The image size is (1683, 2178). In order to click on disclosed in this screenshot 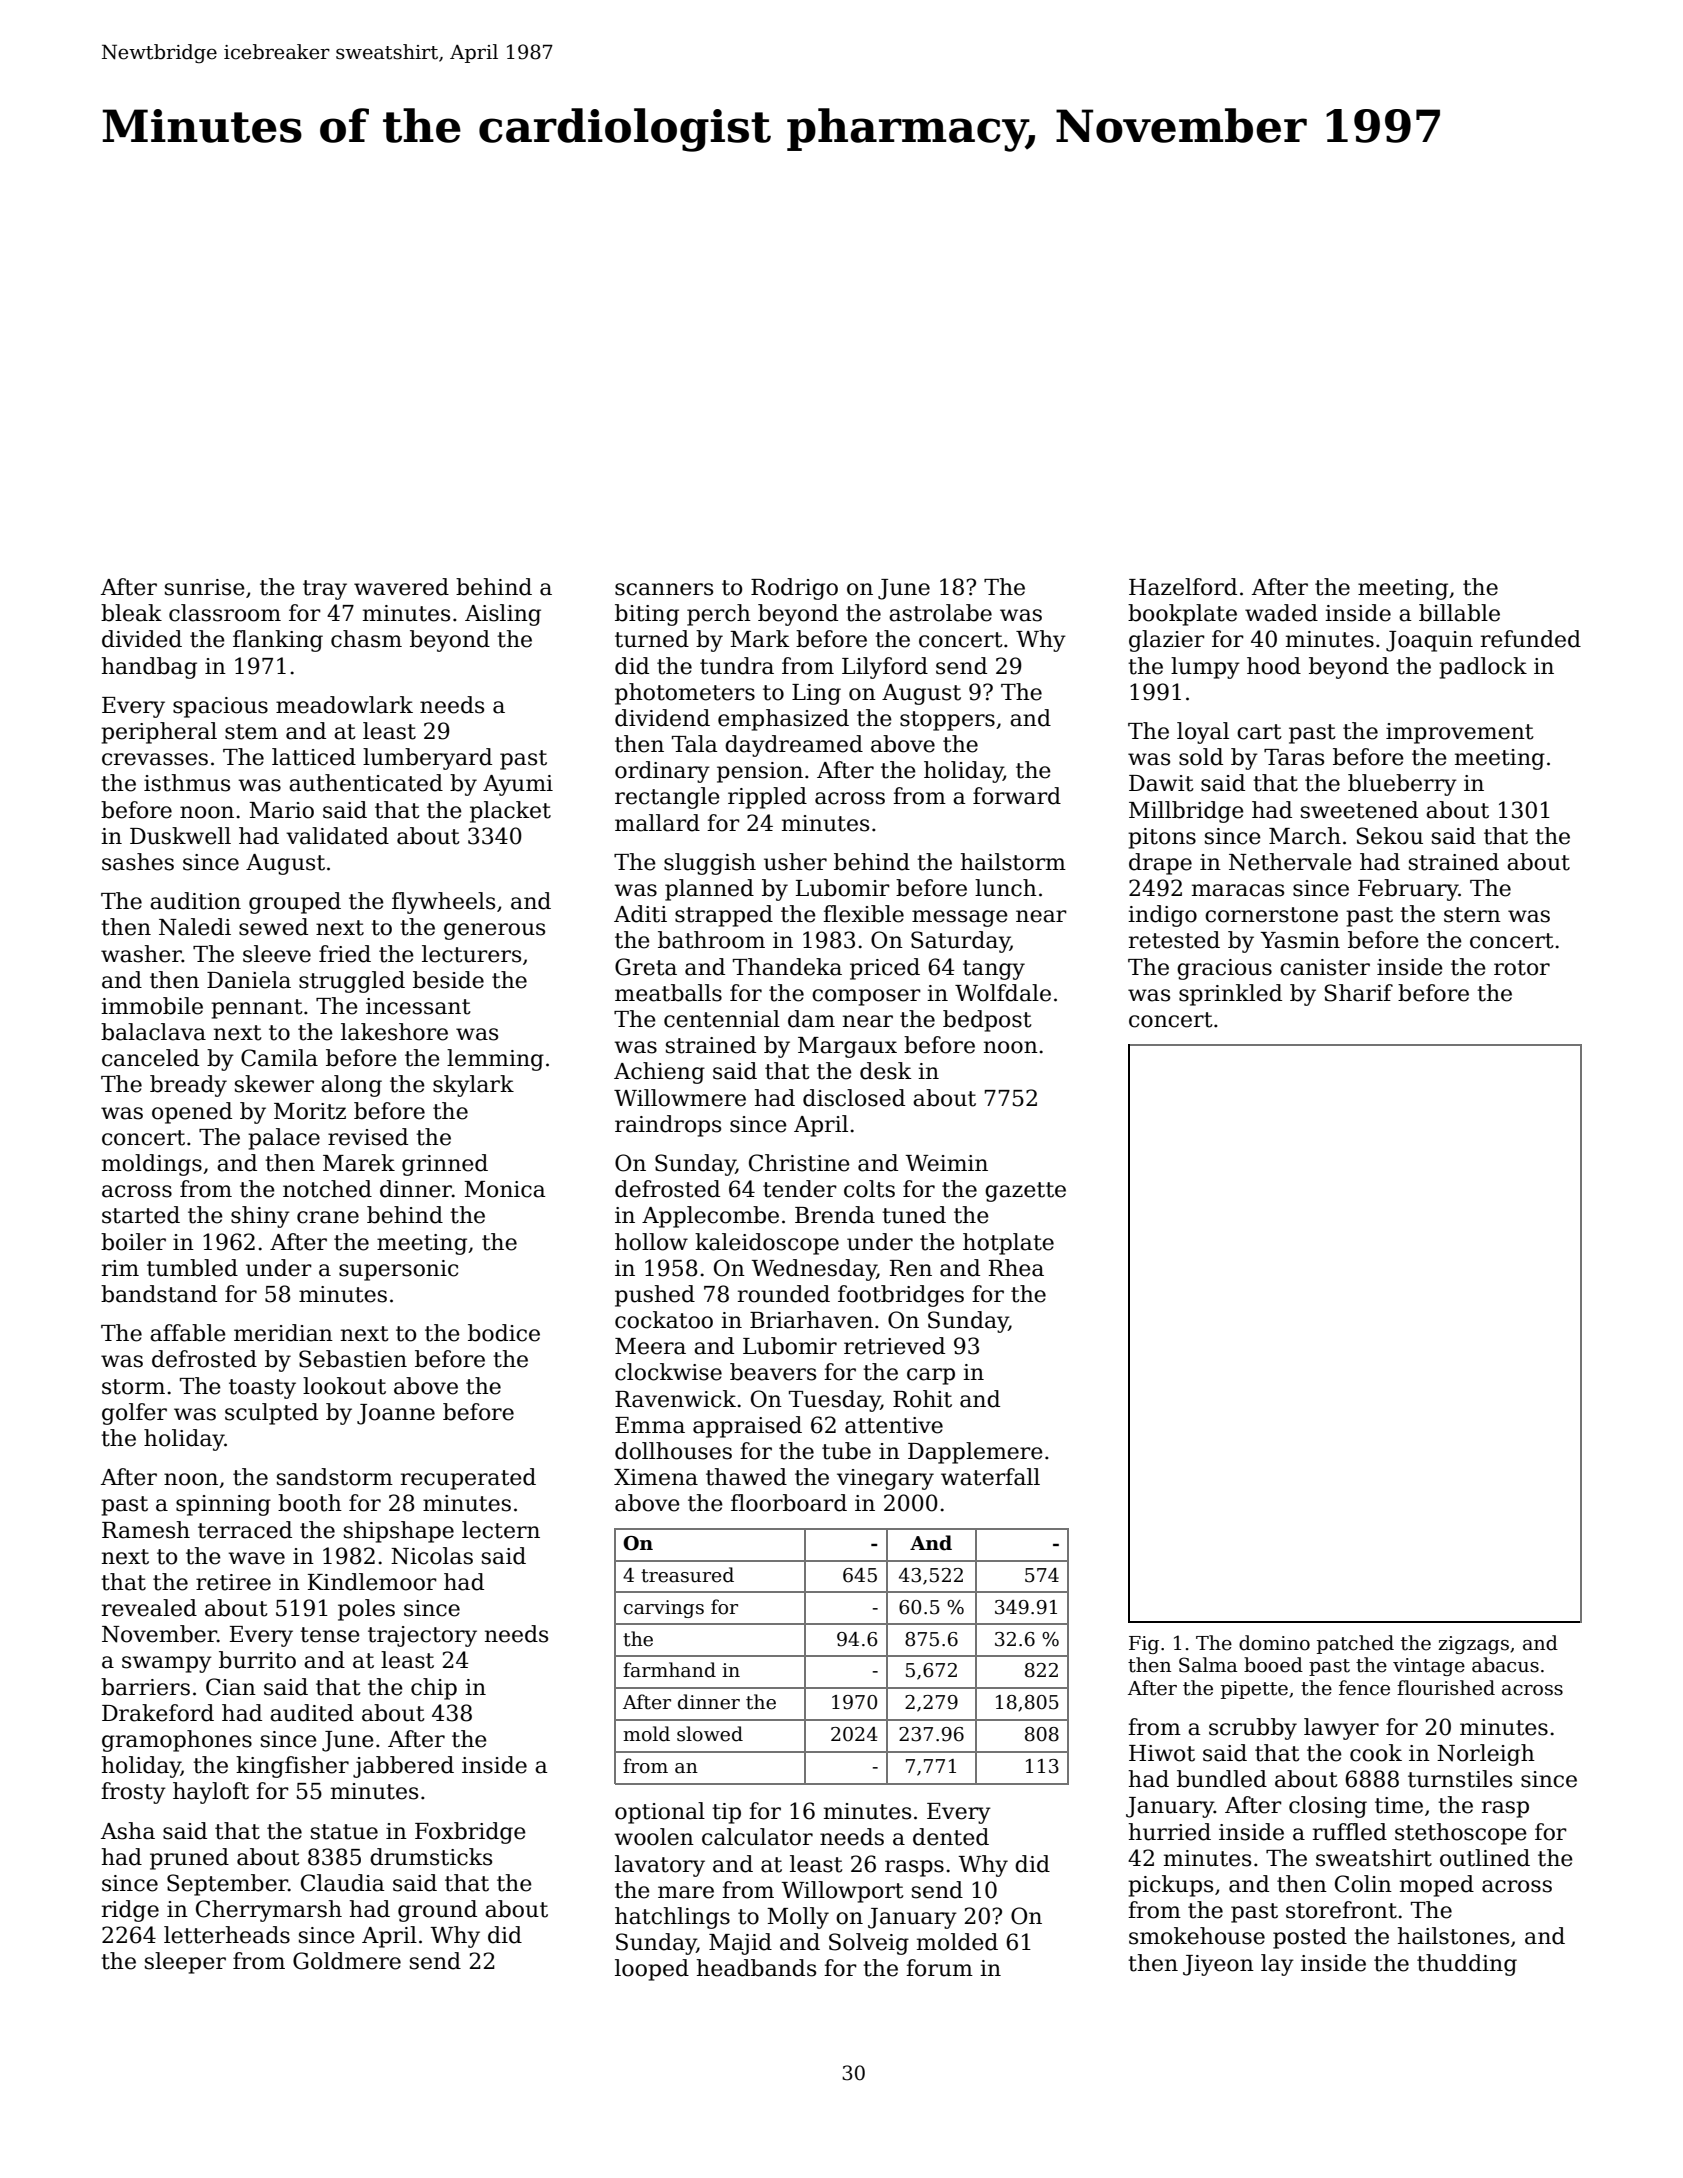, I will do `click(854, 1098)`.
